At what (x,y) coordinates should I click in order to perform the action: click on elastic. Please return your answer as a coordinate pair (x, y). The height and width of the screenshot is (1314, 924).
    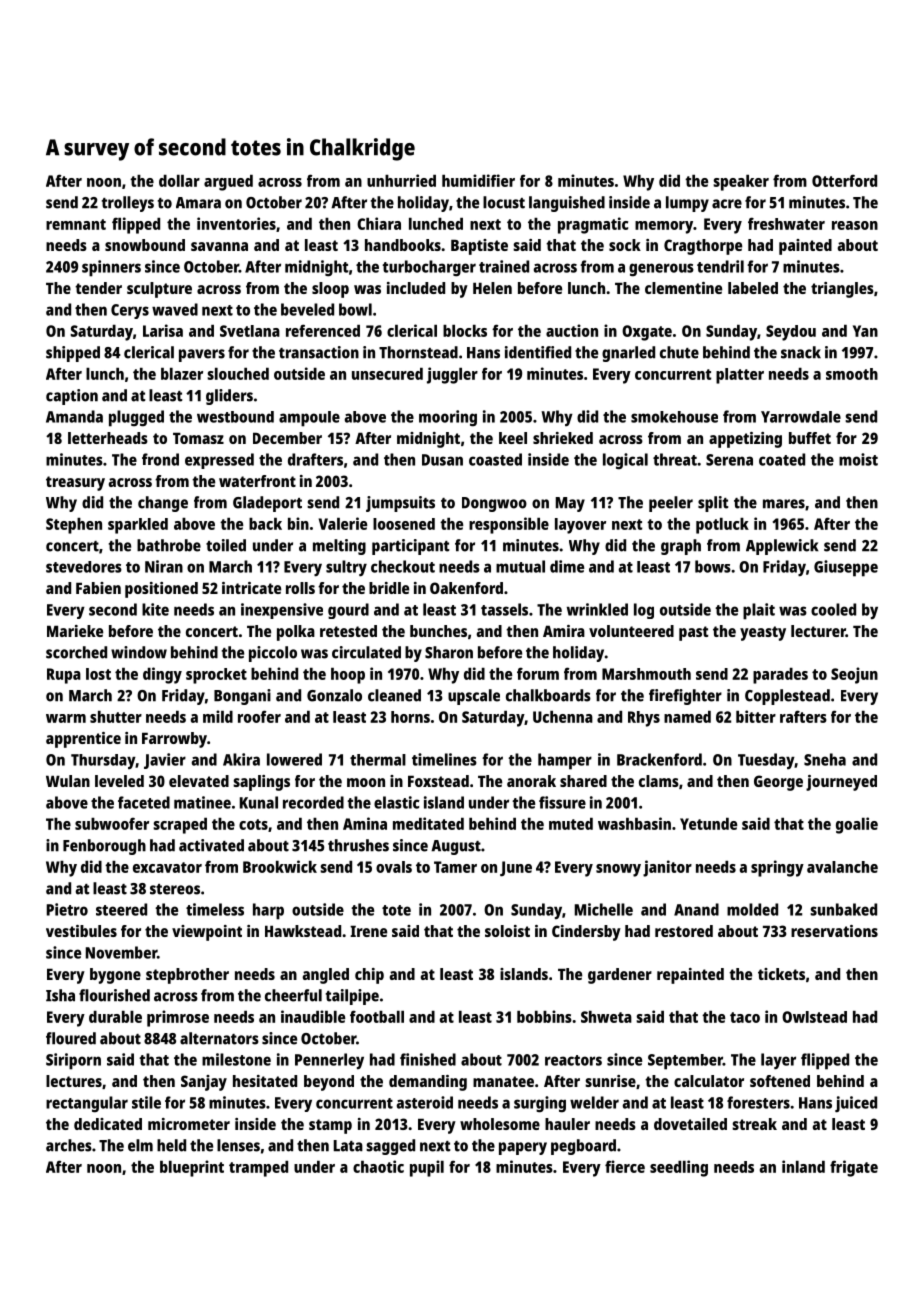
    Looking at the image, I should click on (397, 802).
